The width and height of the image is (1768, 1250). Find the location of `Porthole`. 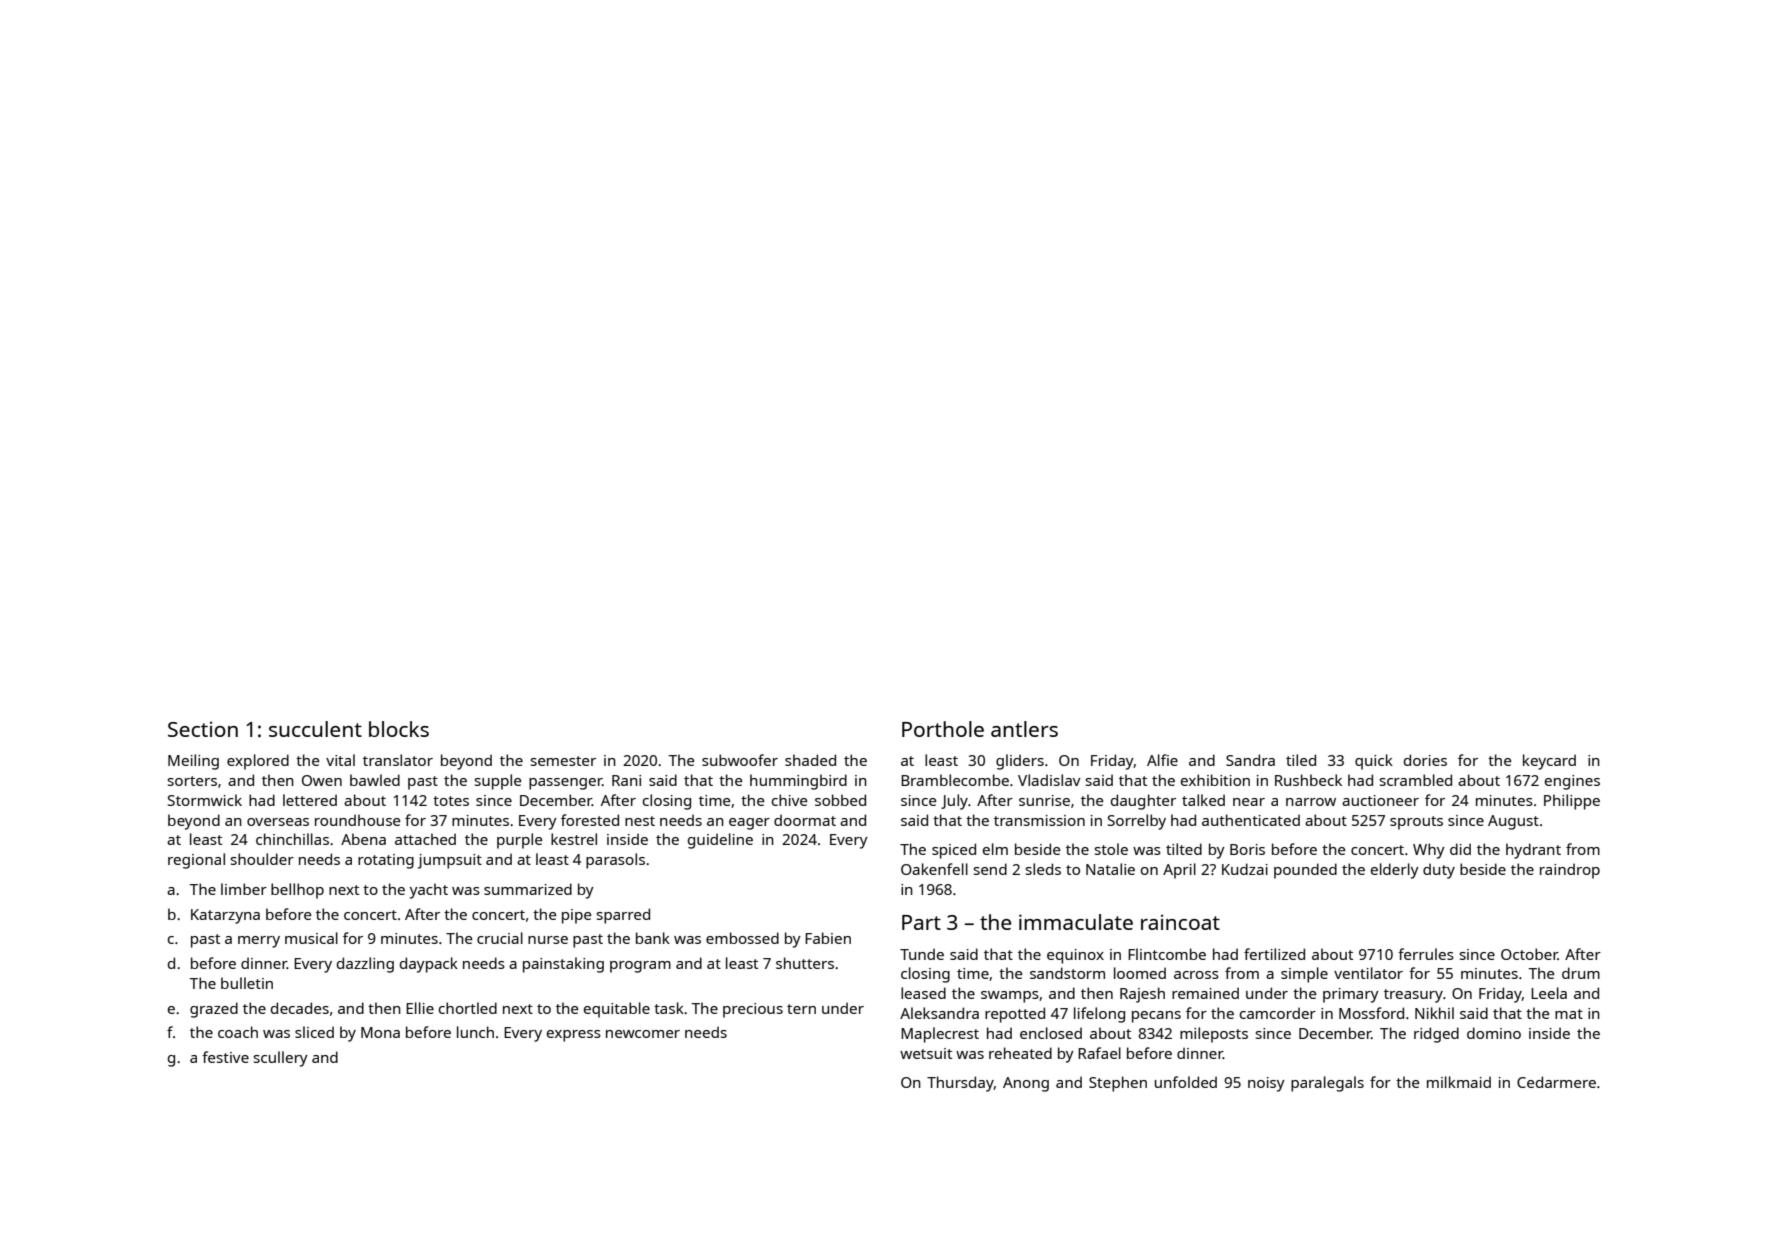

Porthole is located at coordinates (943, 729).
